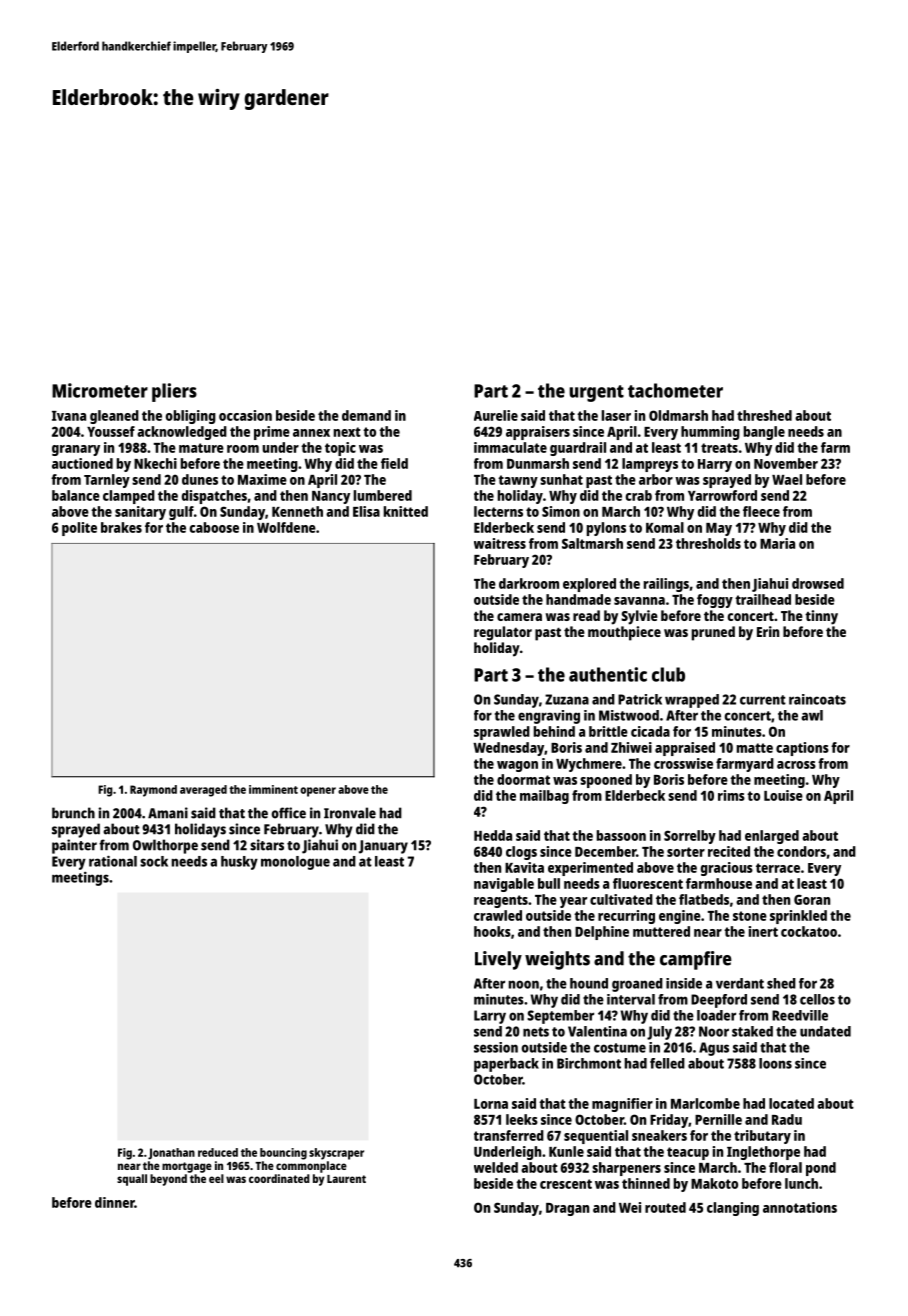  I want to click on averaged, so click(203, 791).
